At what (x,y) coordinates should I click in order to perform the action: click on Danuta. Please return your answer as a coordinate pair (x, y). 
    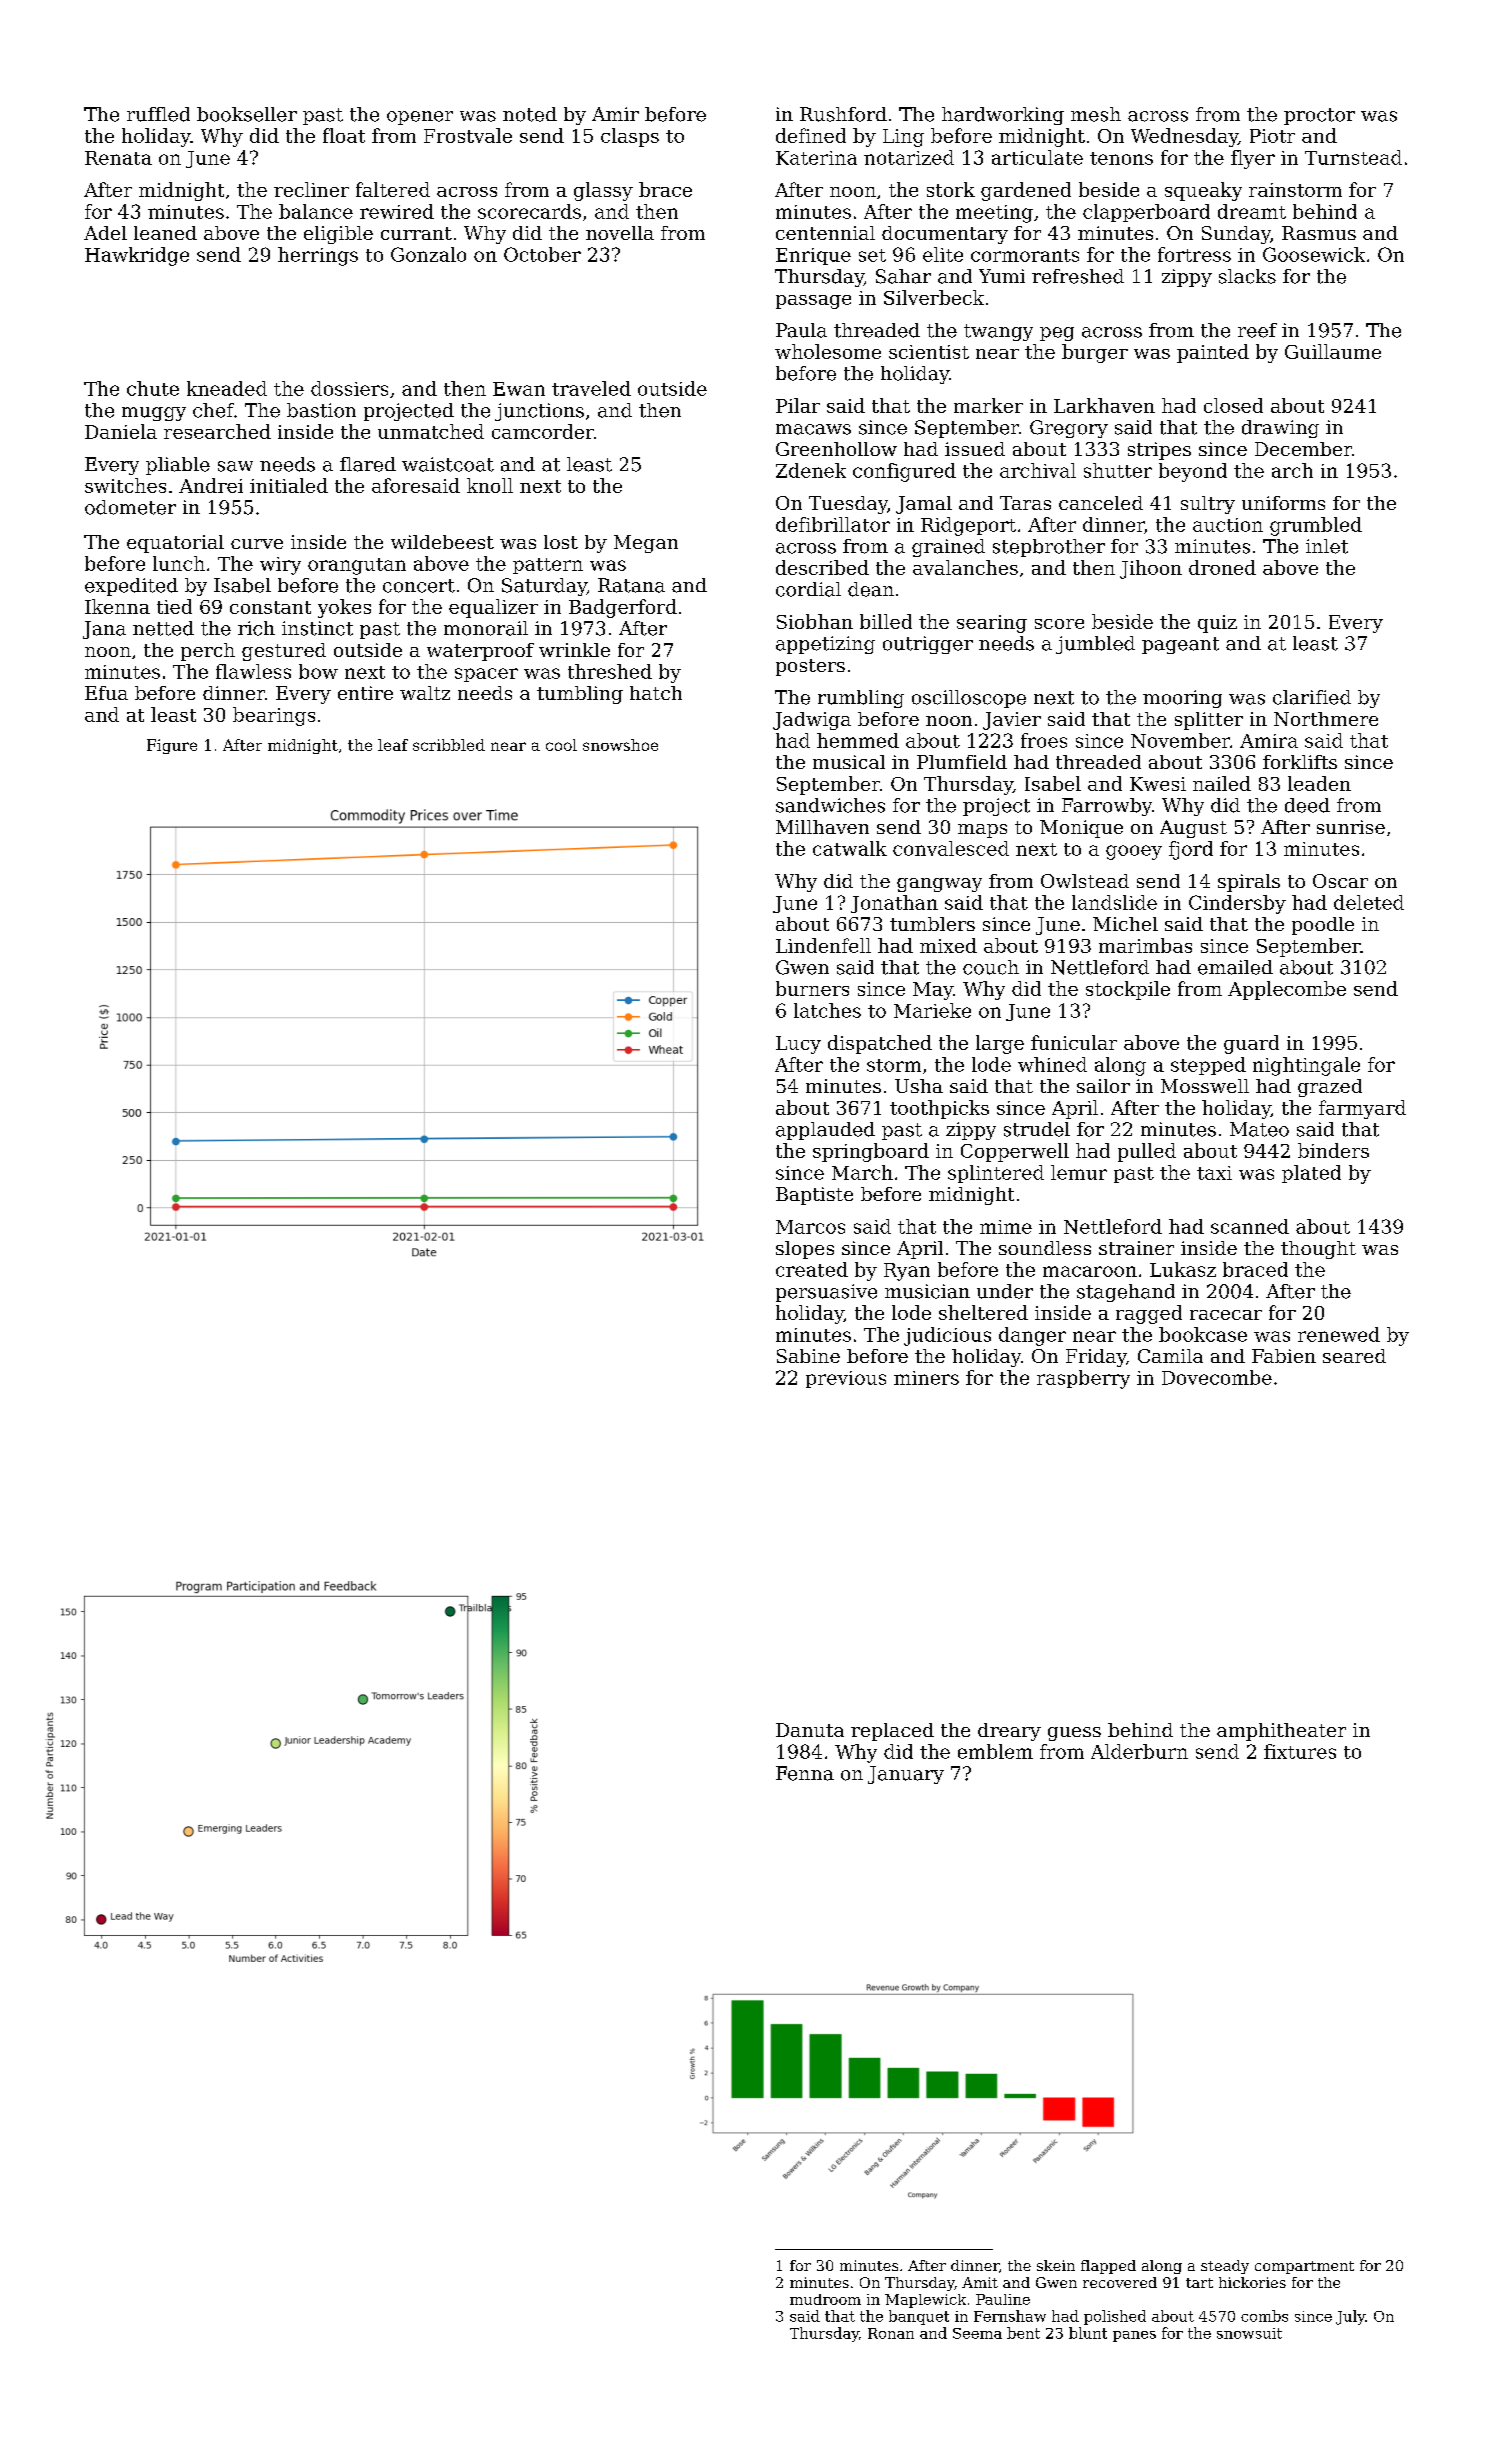
    Looking at the image, I should click on (810, 1730).
